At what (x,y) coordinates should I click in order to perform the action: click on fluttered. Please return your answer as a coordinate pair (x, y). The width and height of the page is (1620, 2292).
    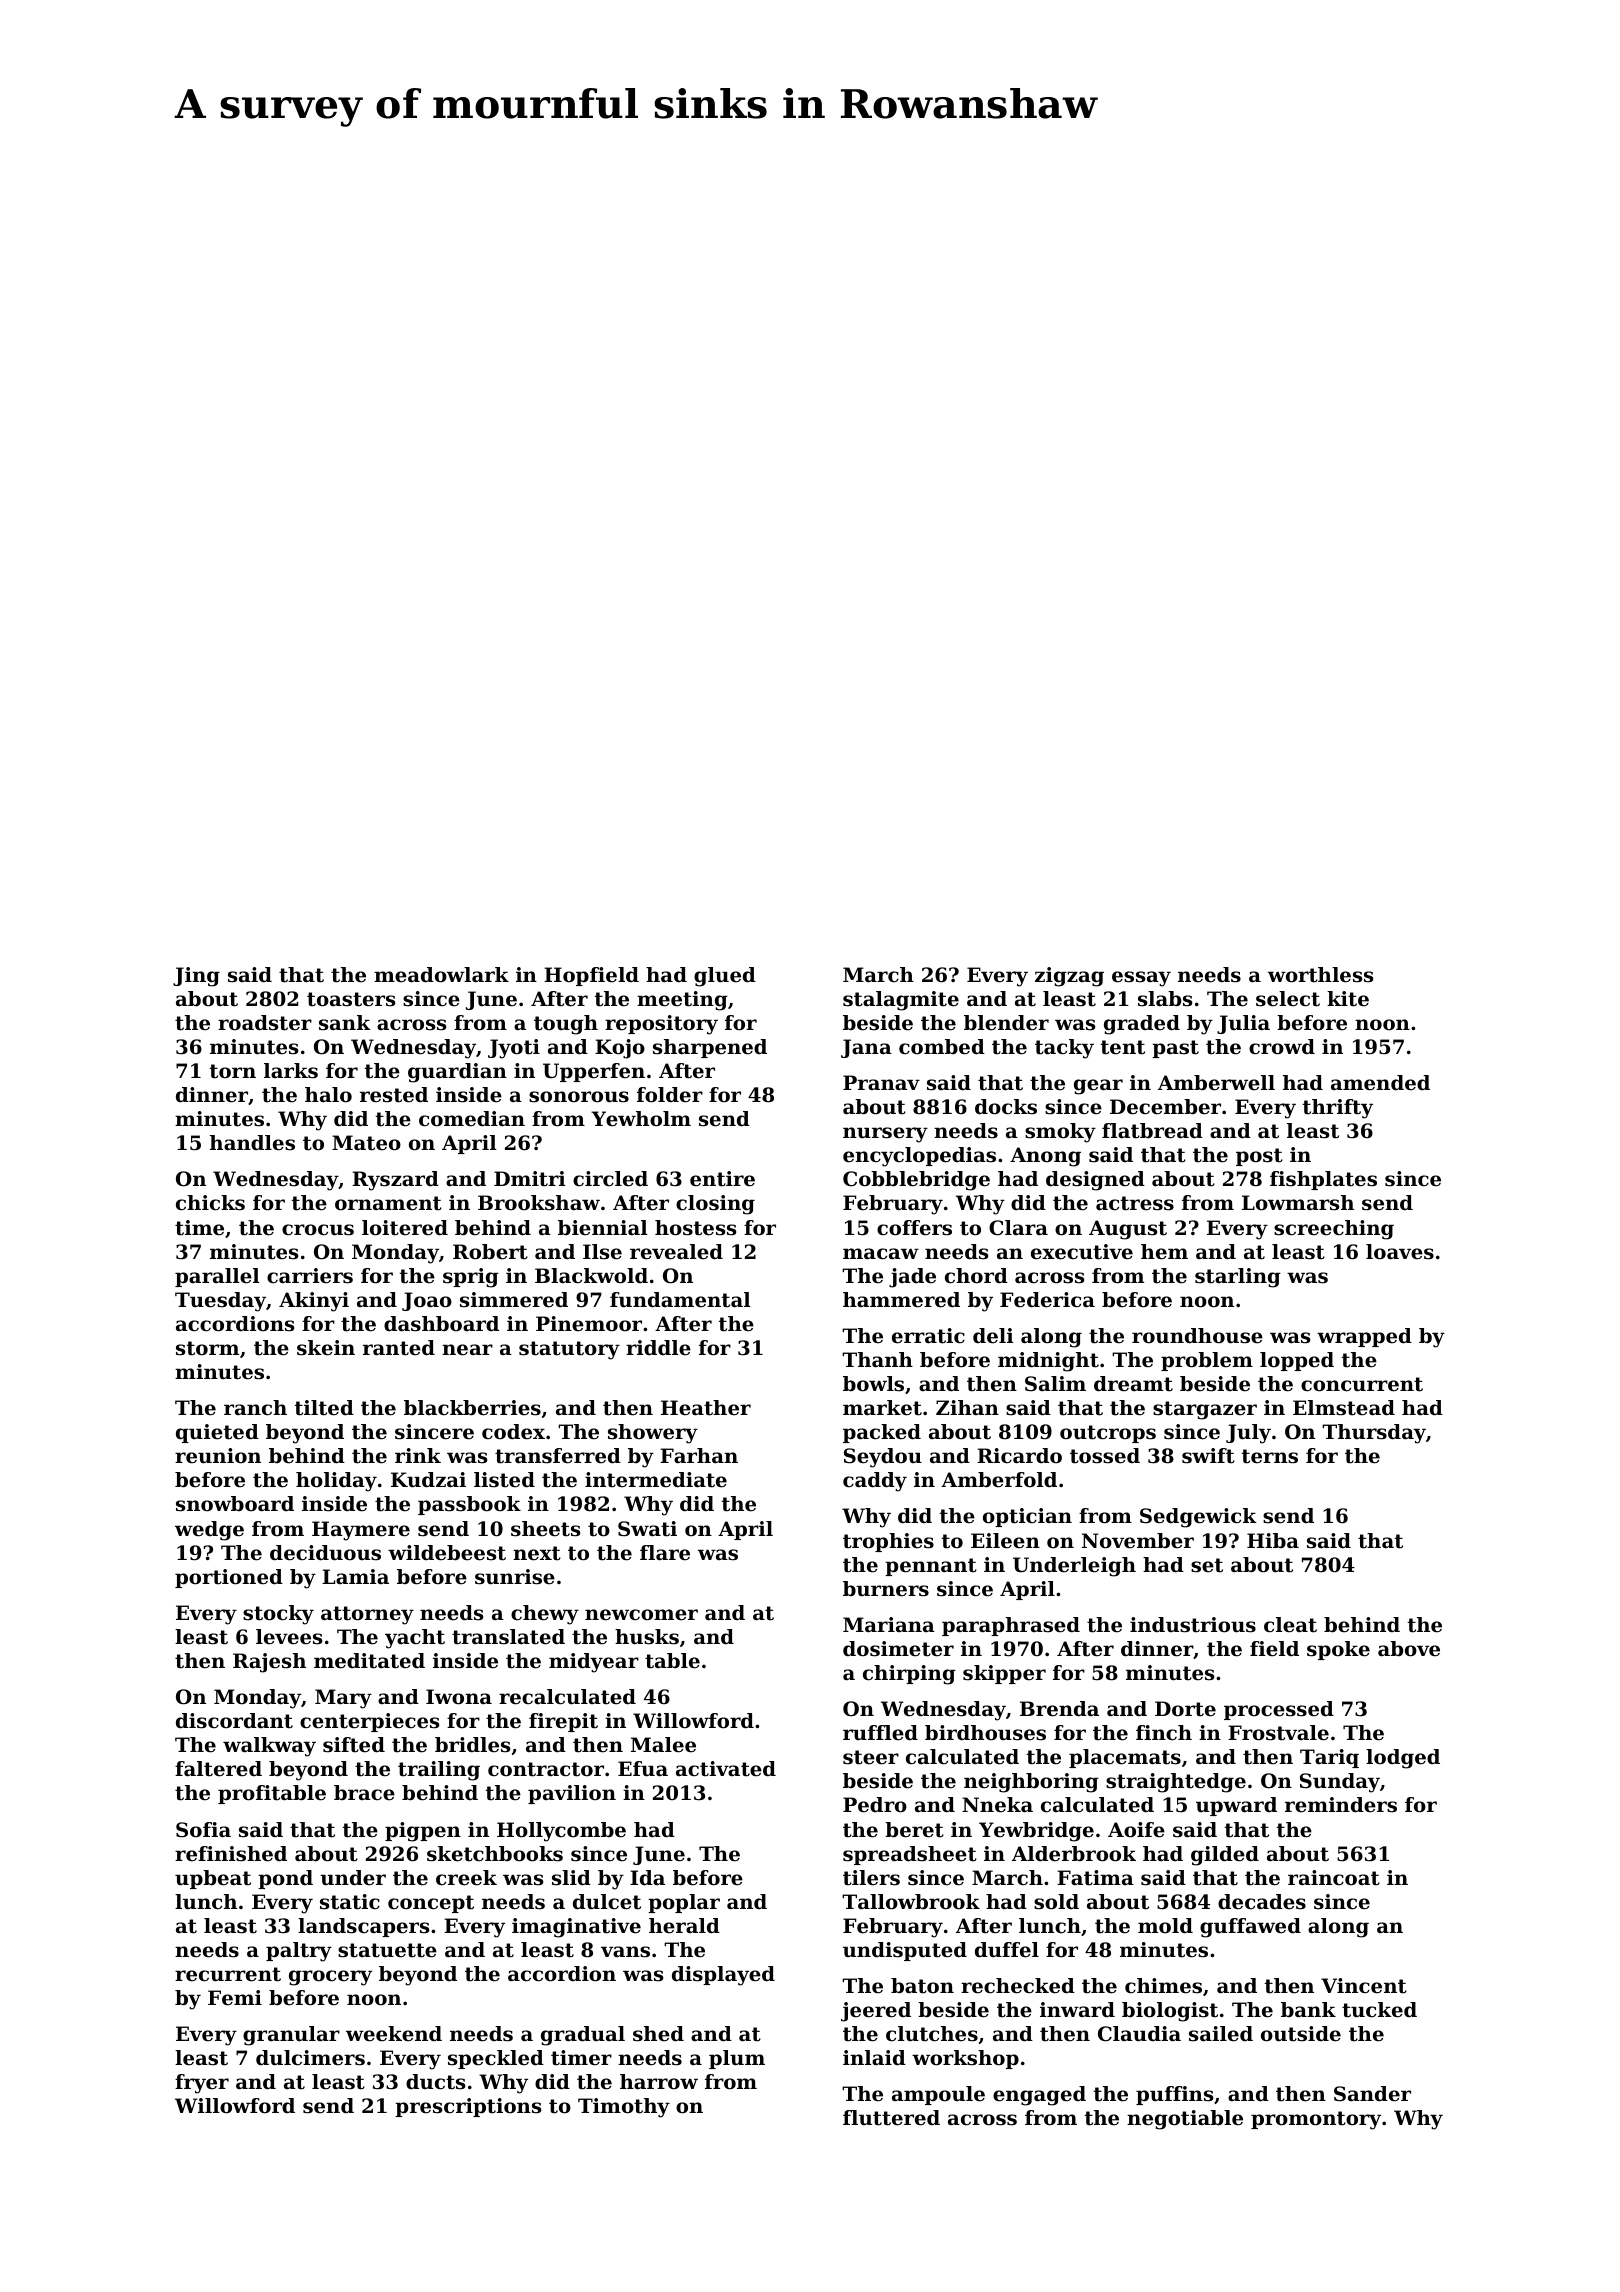
    Looking at the image, I should click on (891, 2118).
